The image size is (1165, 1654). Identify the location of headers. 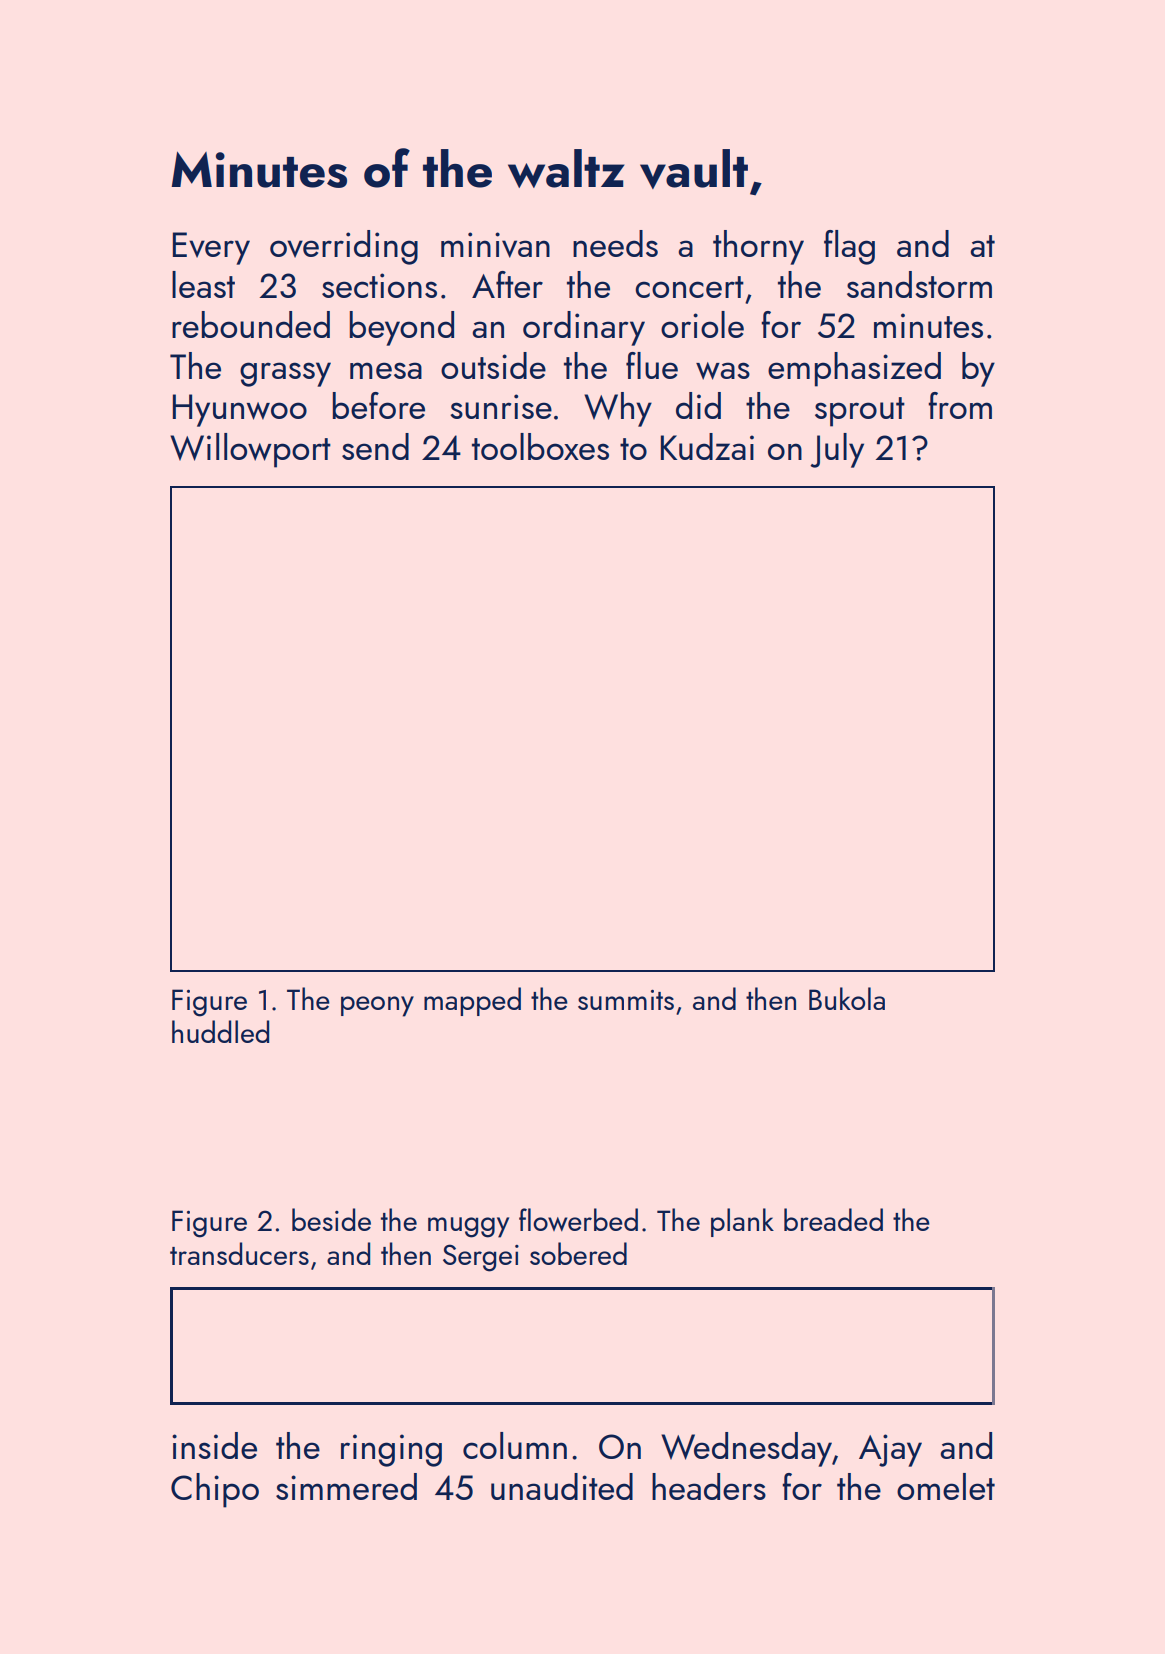
(709, 1486).
